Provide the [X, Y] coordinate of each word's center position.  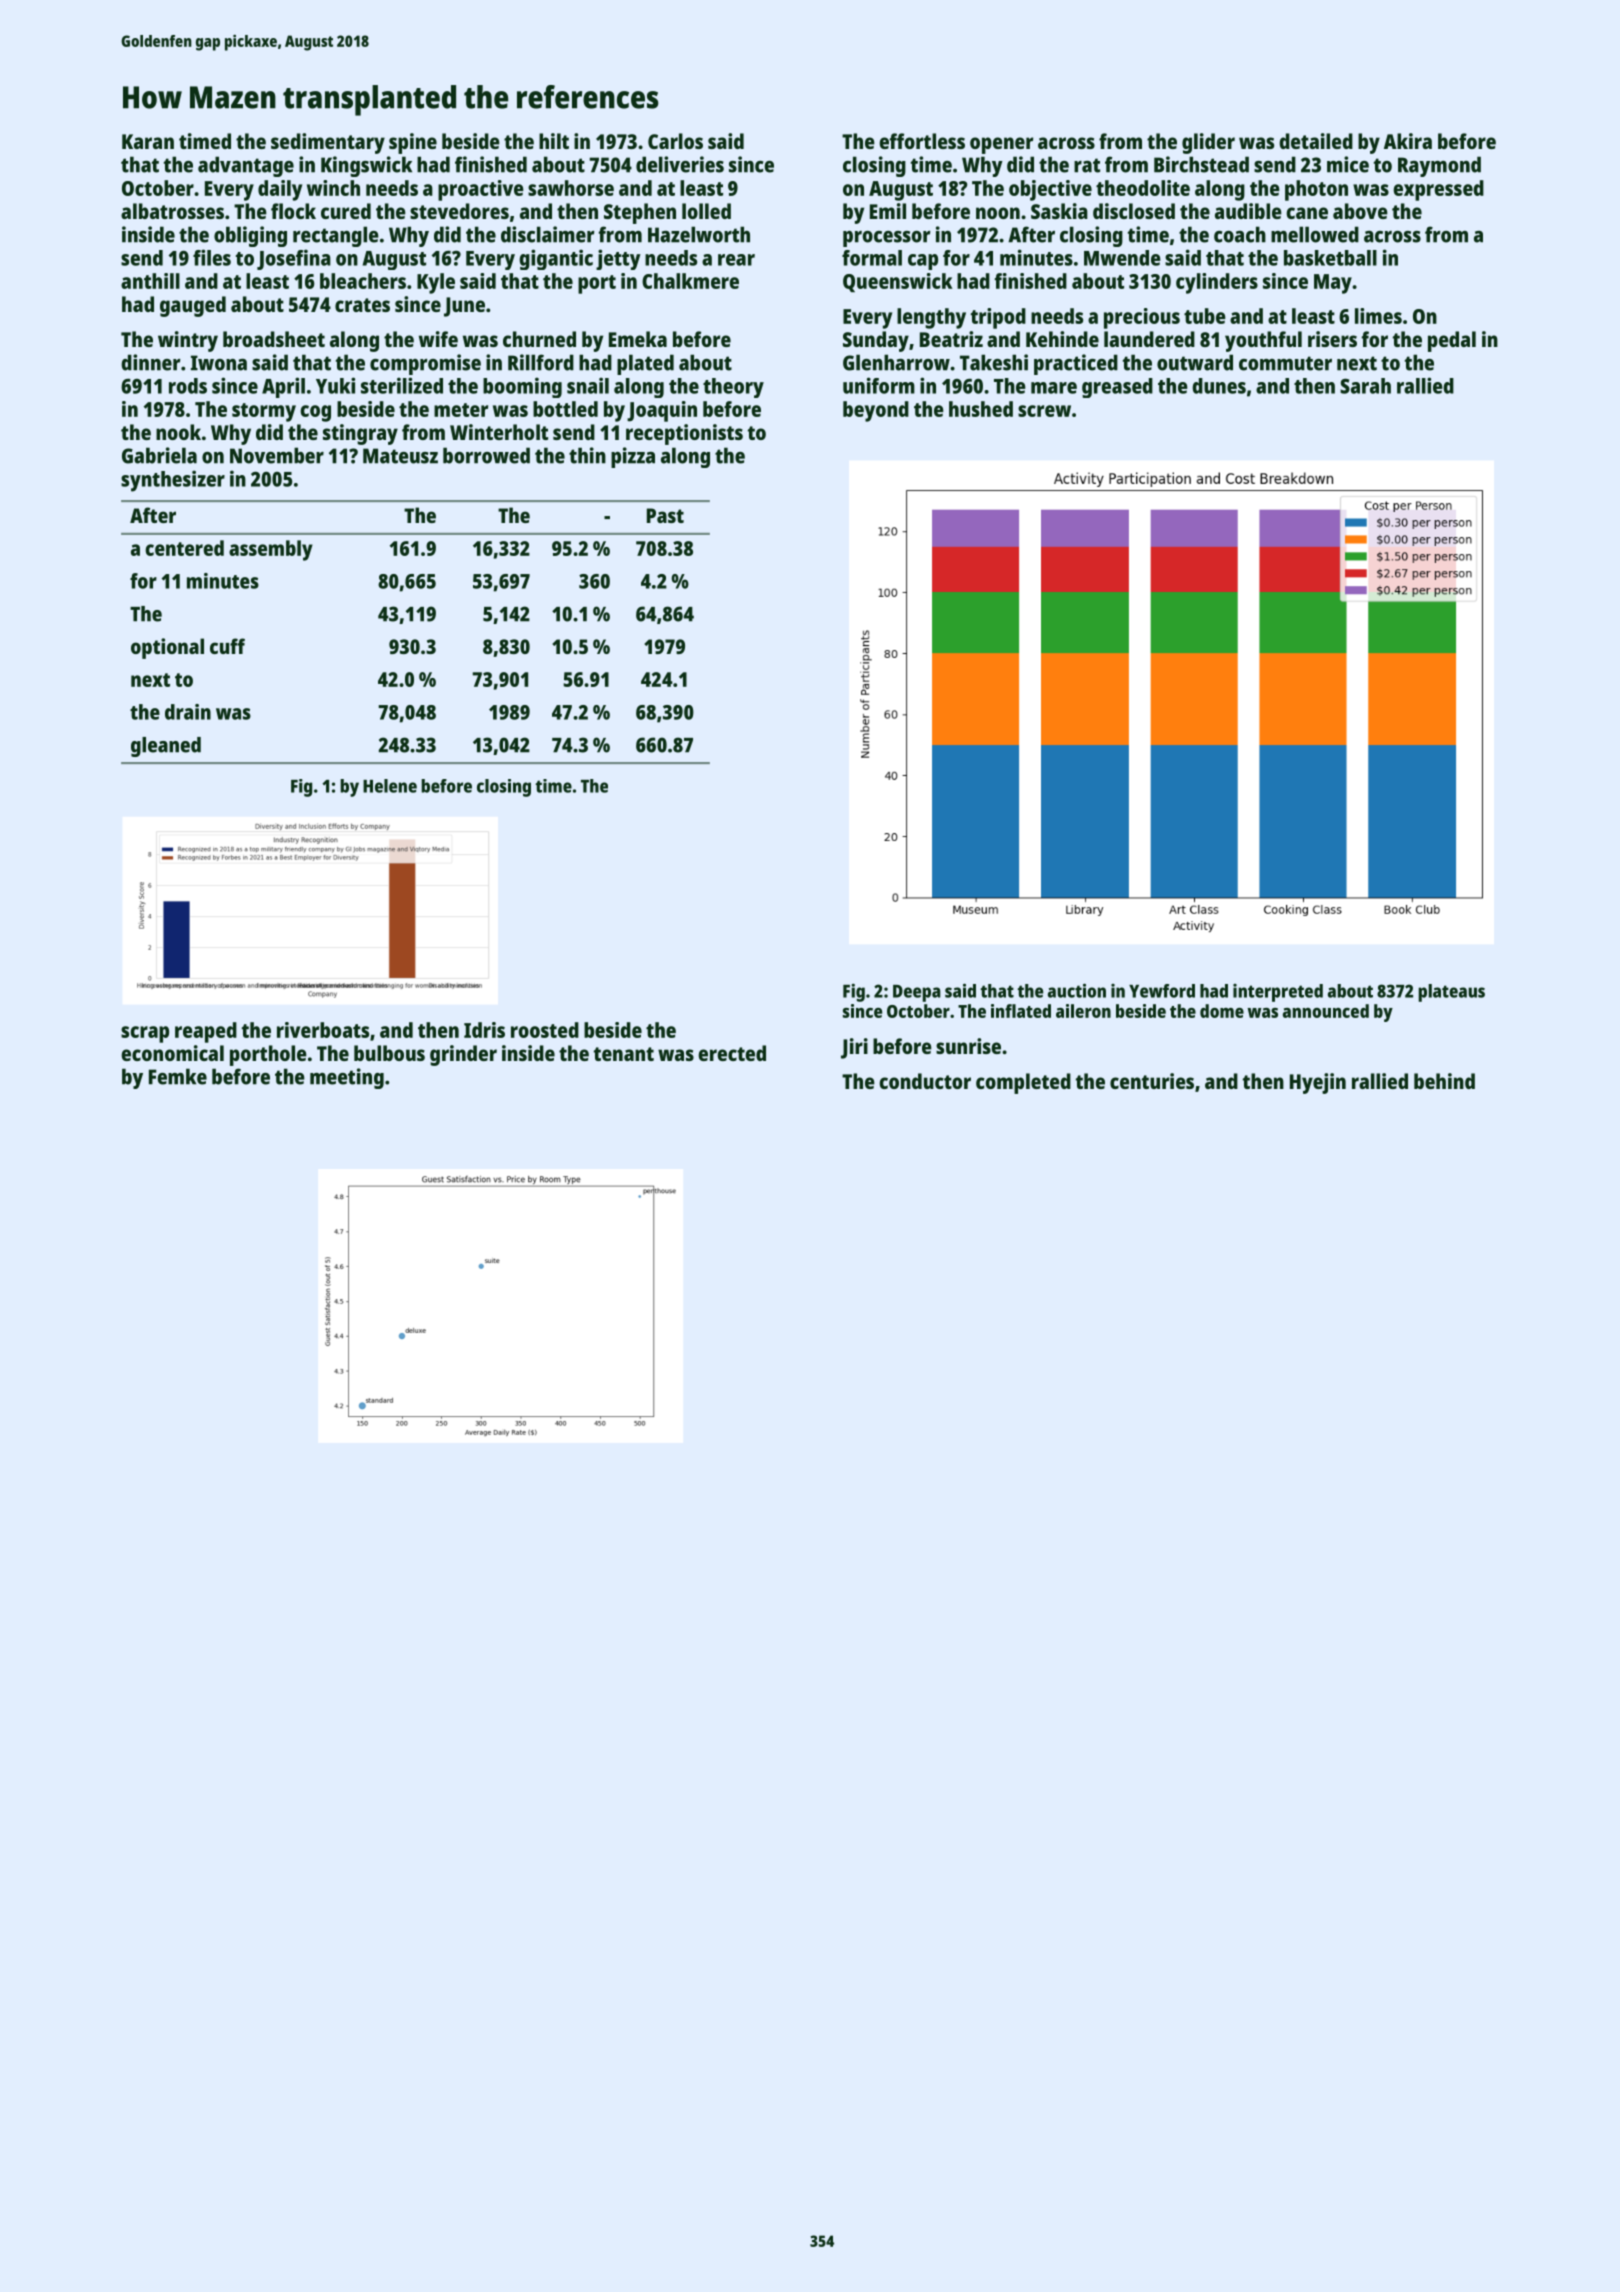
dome [1222, 1011]
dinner [150, 362]
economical [172, 1053]
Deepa [917, 993]
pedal [1452, 341]
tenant [624, 1054]
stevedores [459, 211]
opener [1001, 145]
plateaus [1451, 993]
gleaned [166, 747]
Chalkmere [690, 281]
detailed [1316, 141]
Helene [390, 786]
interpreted [1278, 993]
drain [188, 712]
